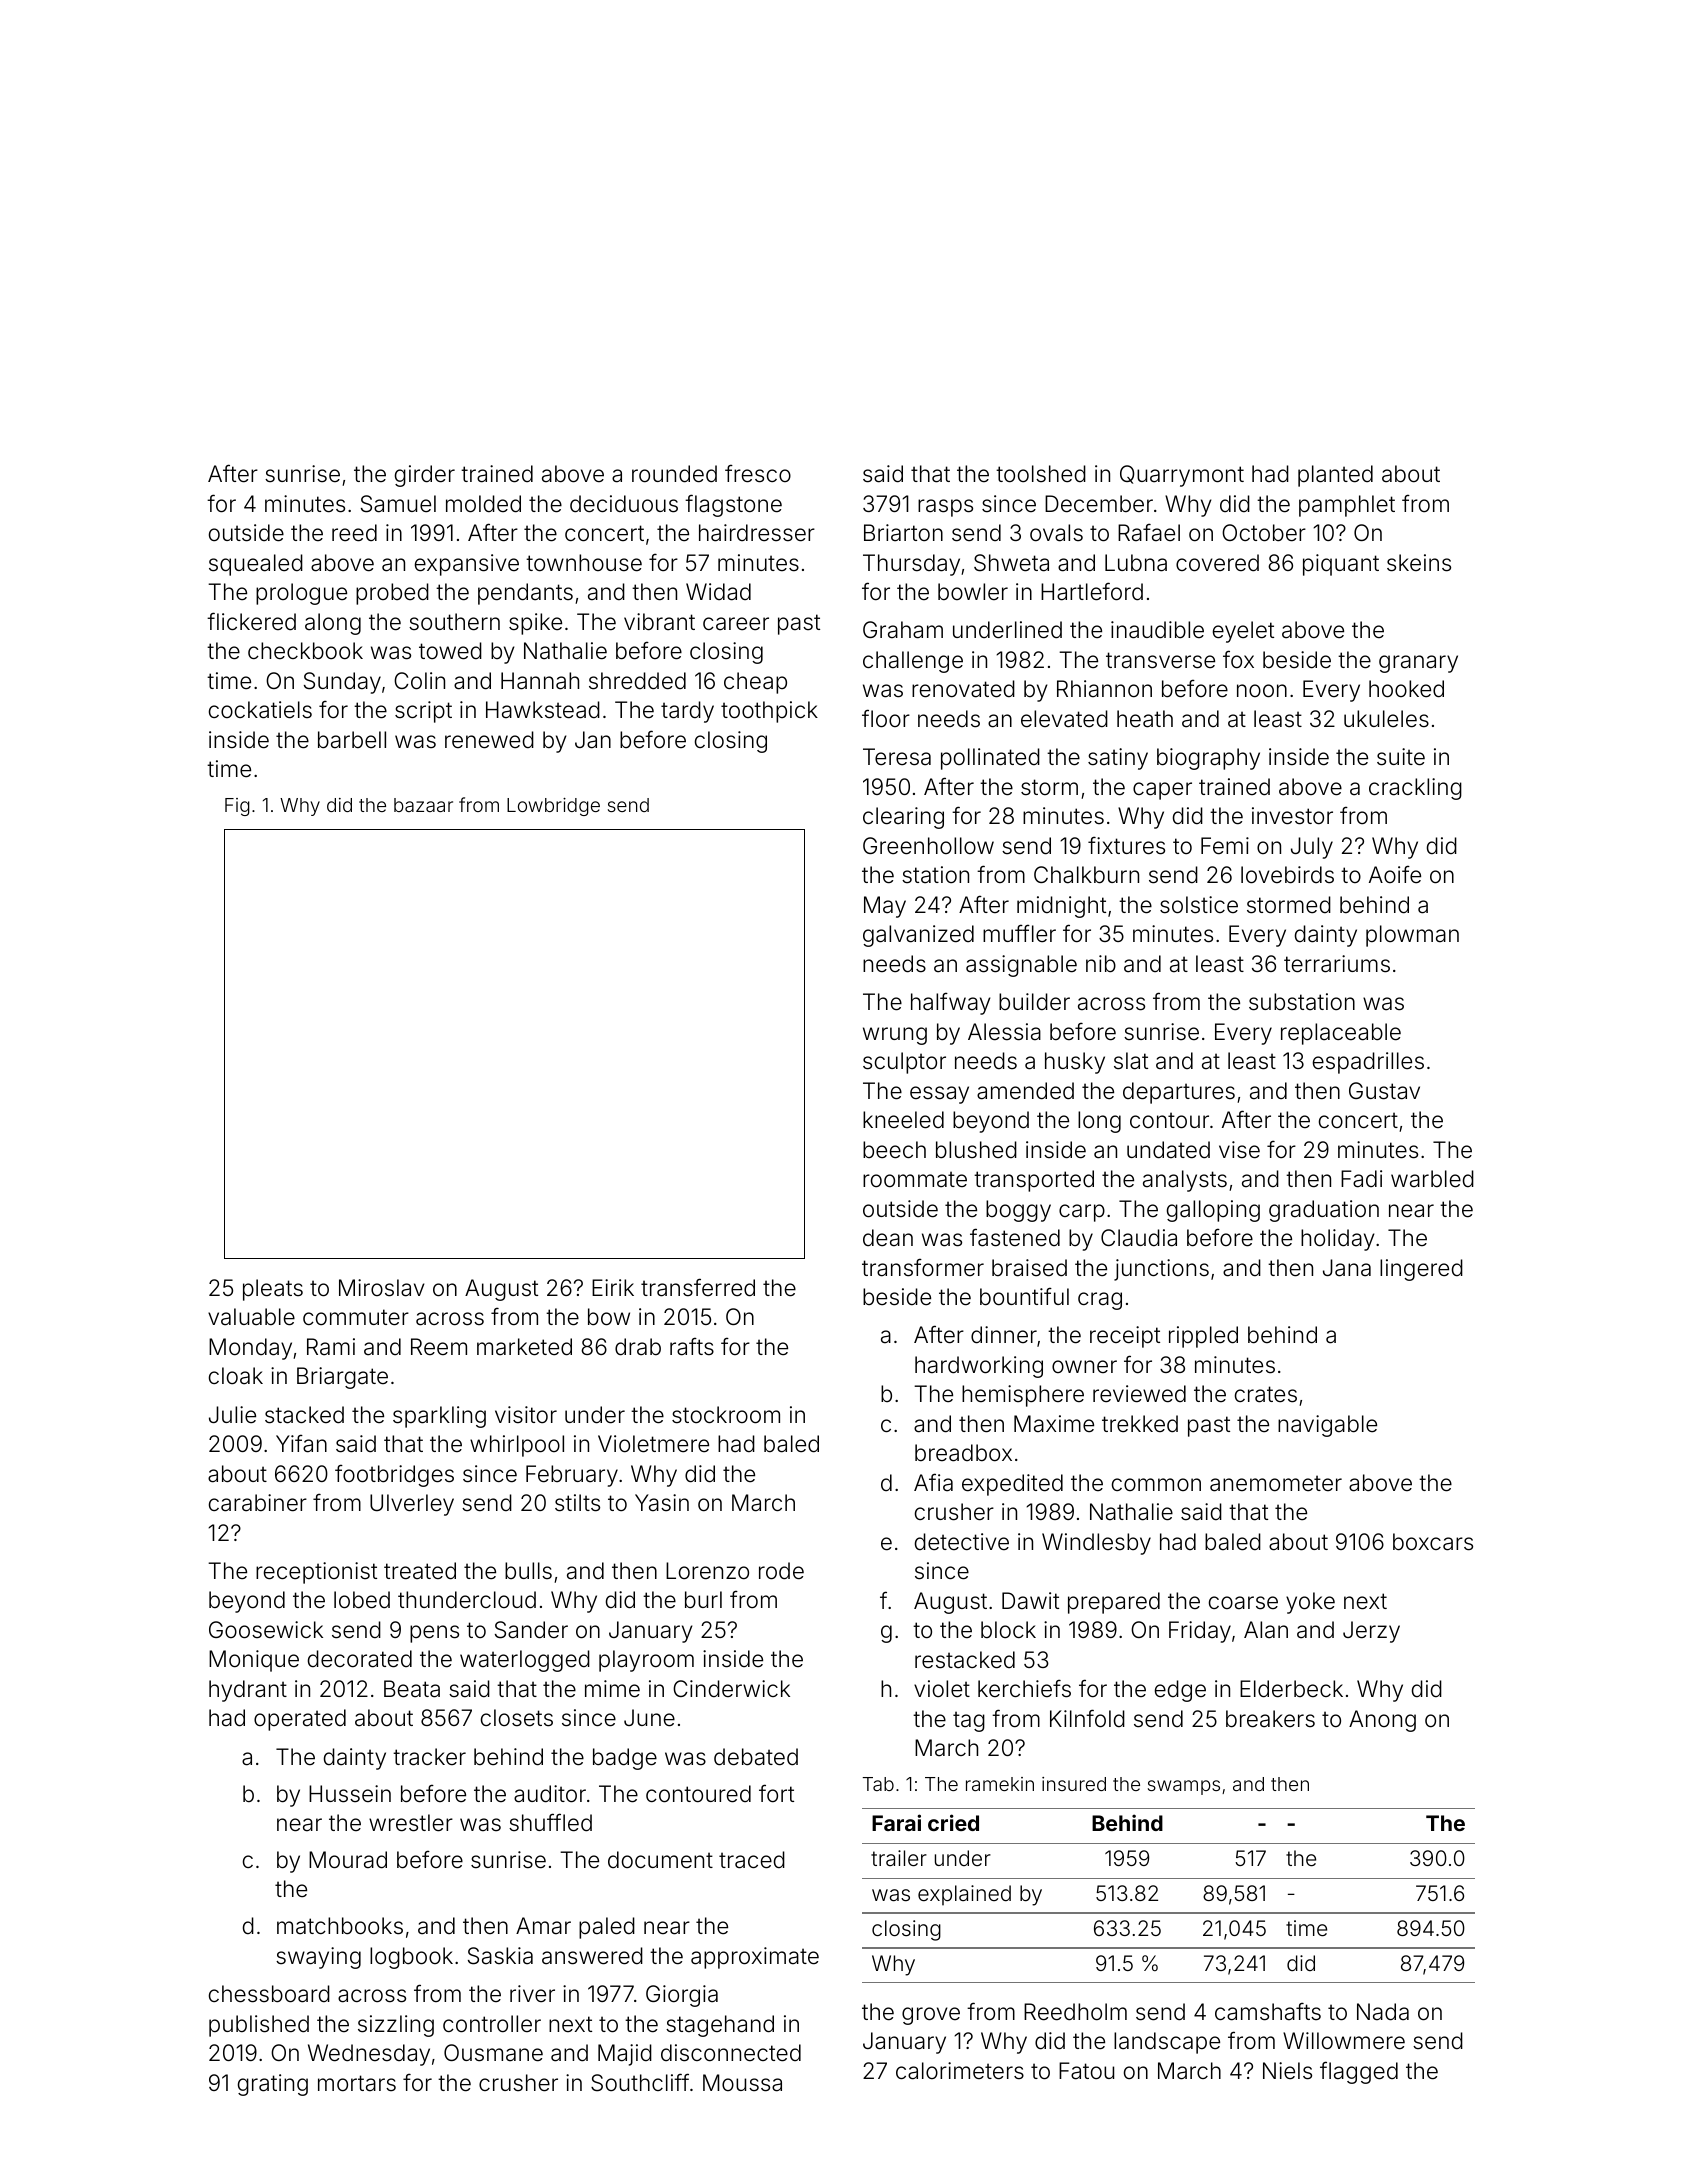 The width and height of the screenshot is (1683, 2178). Describe the element at coordinates (1395, 874) in the screenshot. I see `Aoife` at that location.
